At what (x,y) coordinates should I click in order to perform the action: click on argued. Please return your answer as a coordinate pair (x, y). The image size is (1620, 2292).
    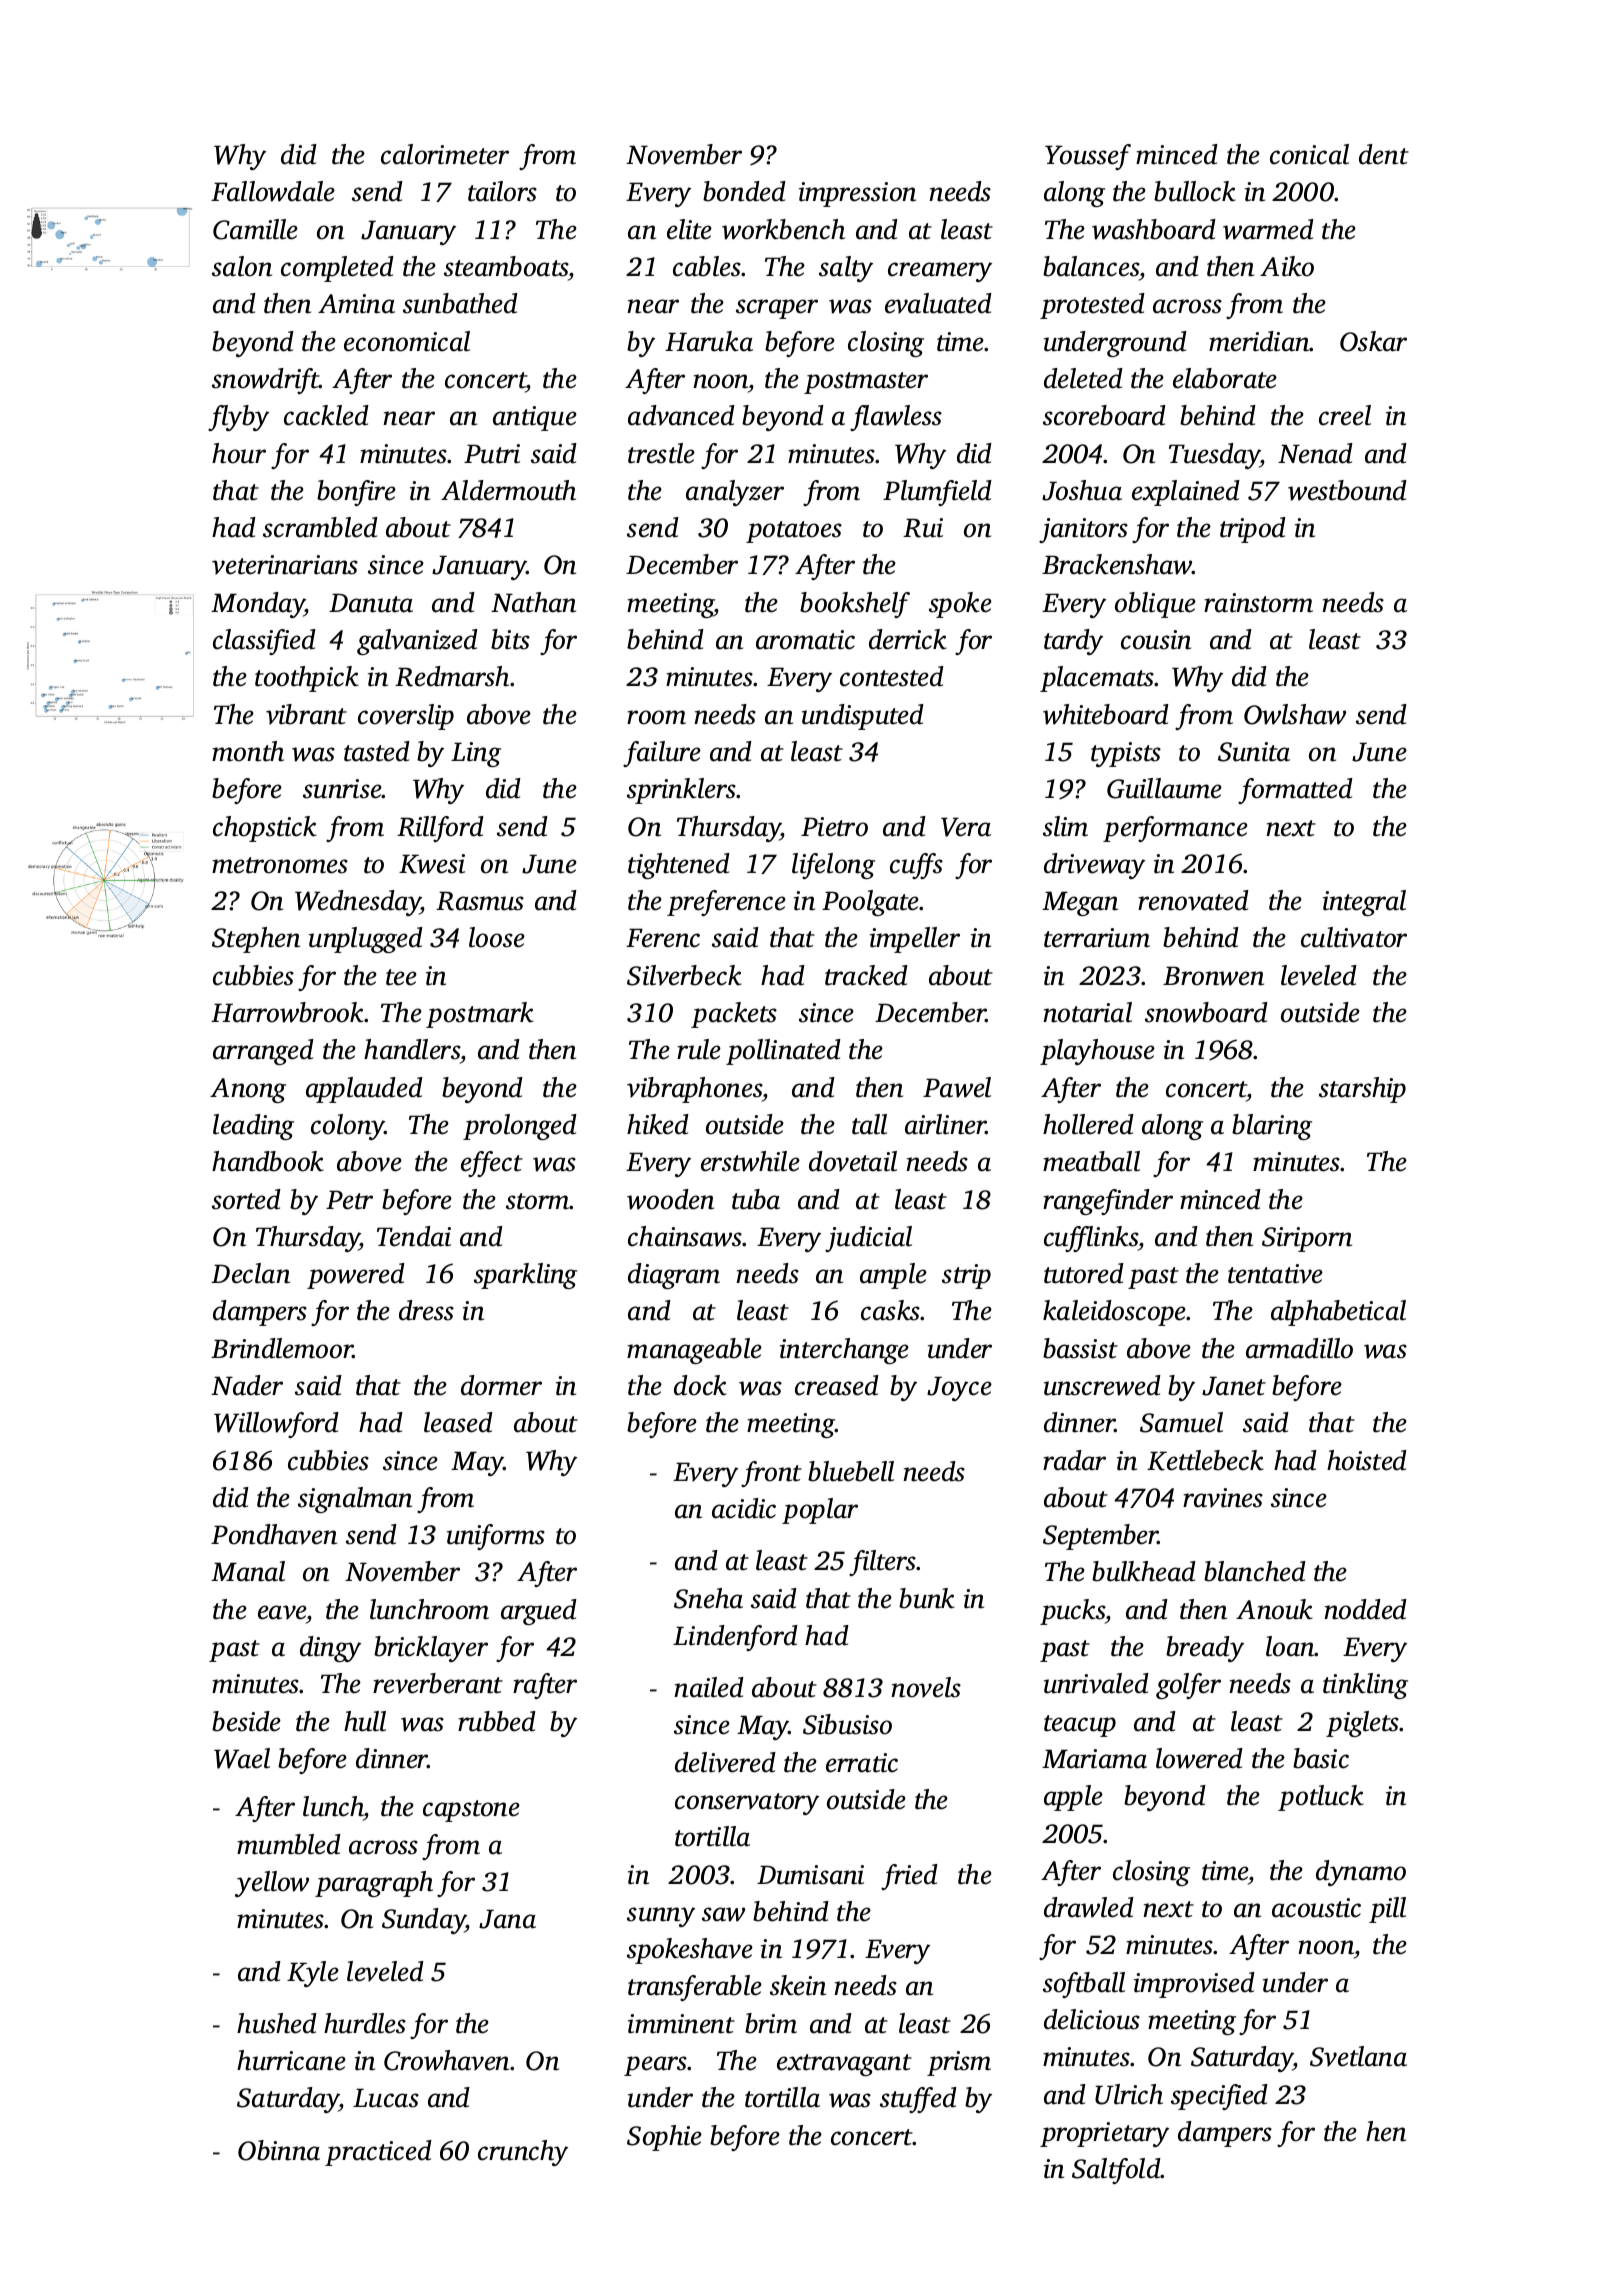
    Looking at the image, I should click on (539, 1612).
